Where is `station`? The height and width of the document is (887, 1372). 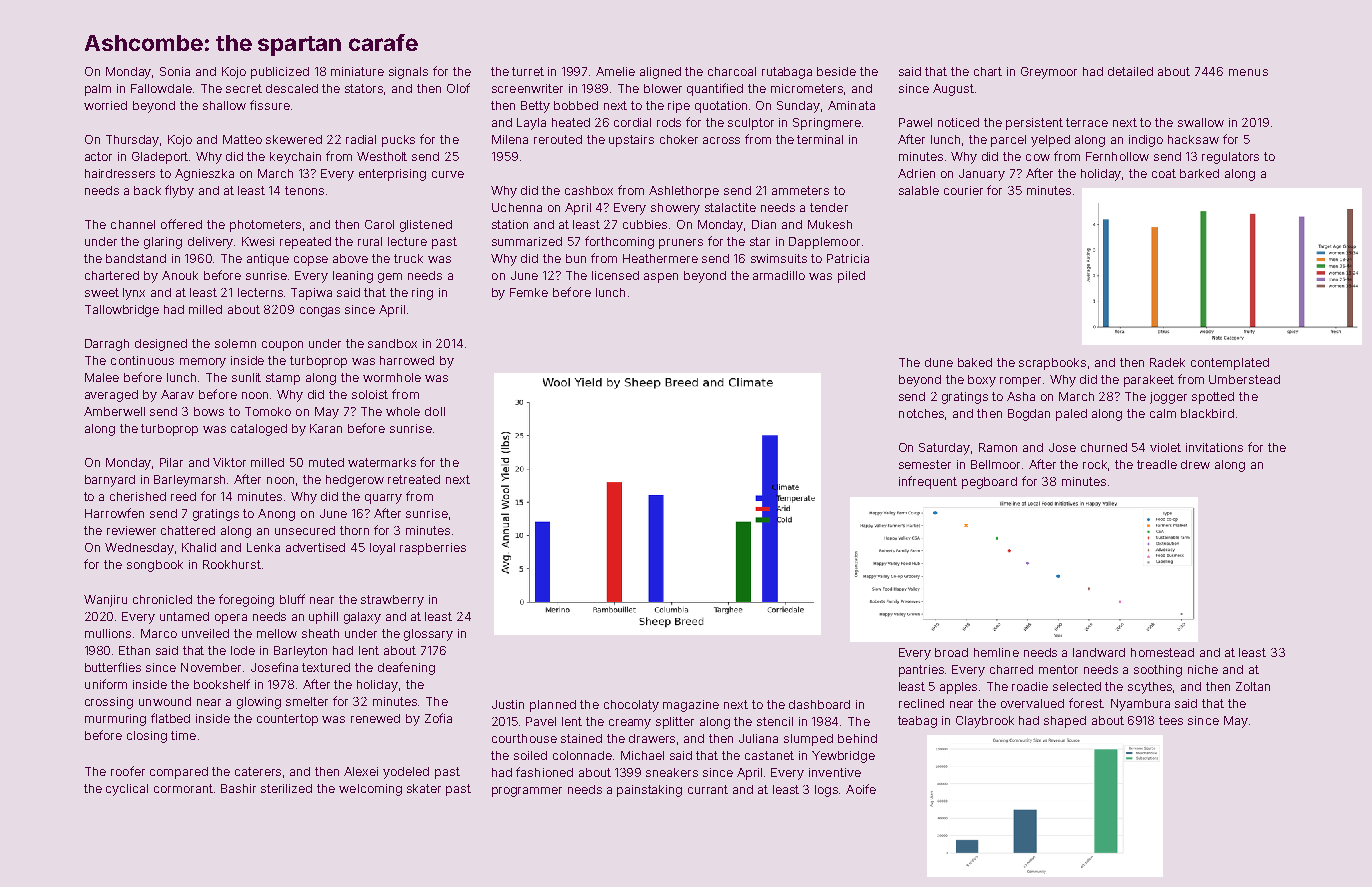
station is located at coordinates (510, 224).
